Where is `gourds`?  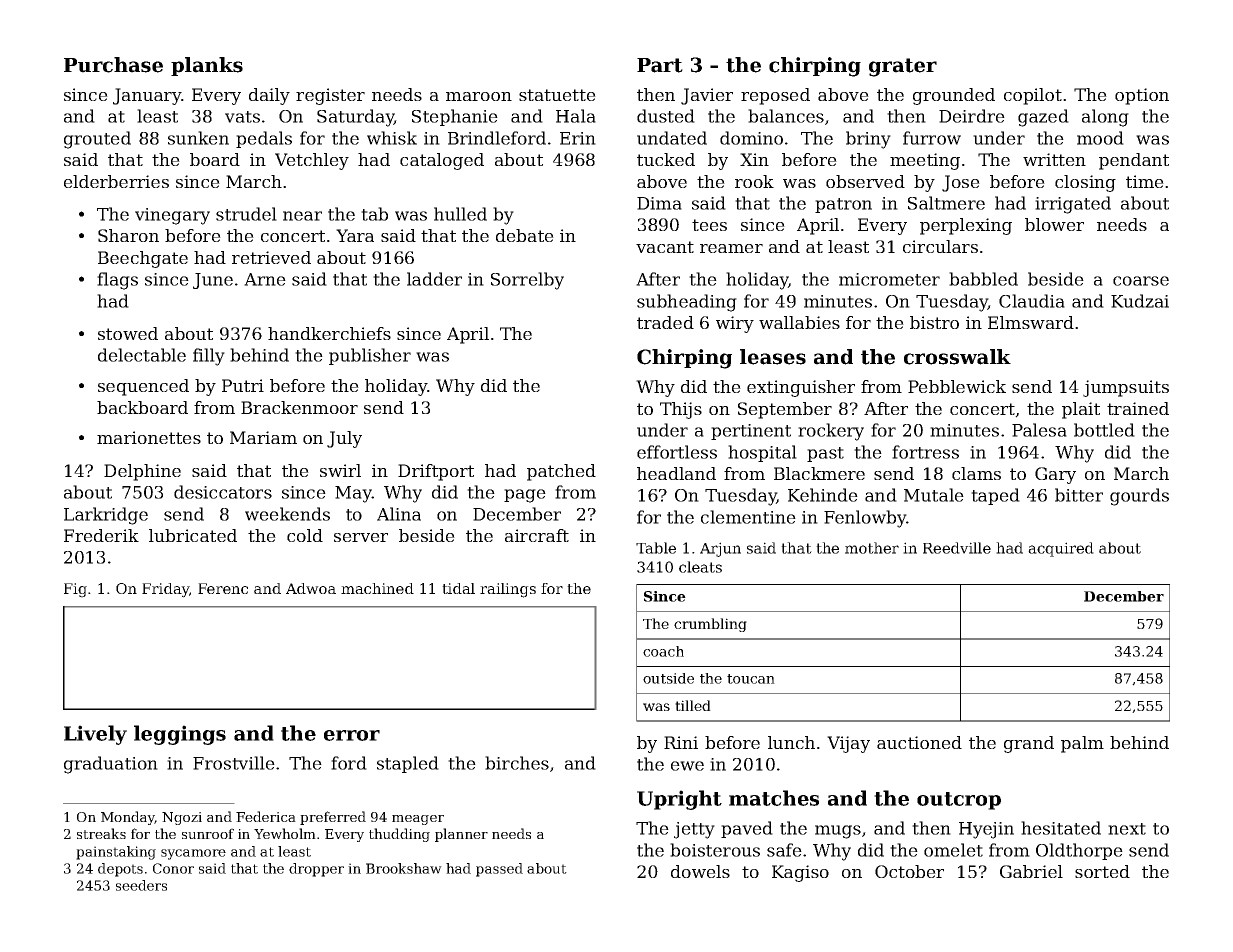
gourds is located at coordinates (1139, 497).
